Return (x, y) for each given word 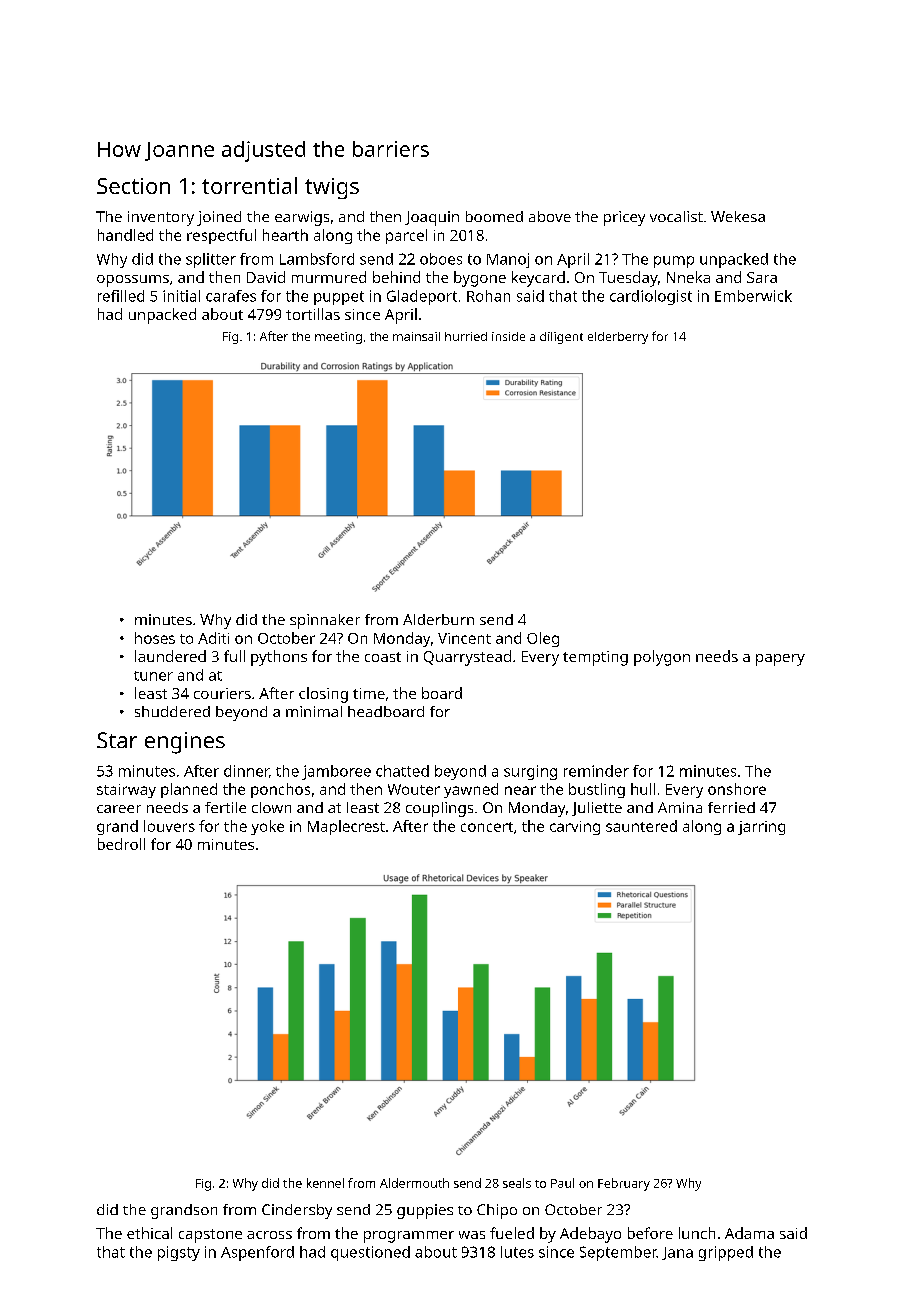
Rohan (488, 296)
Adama (749, 1233)
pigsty (179, 1253)
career (119, 809)
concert (487, 827)
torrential (249, 185)
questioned (370, 1253)
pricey (624, 218)
